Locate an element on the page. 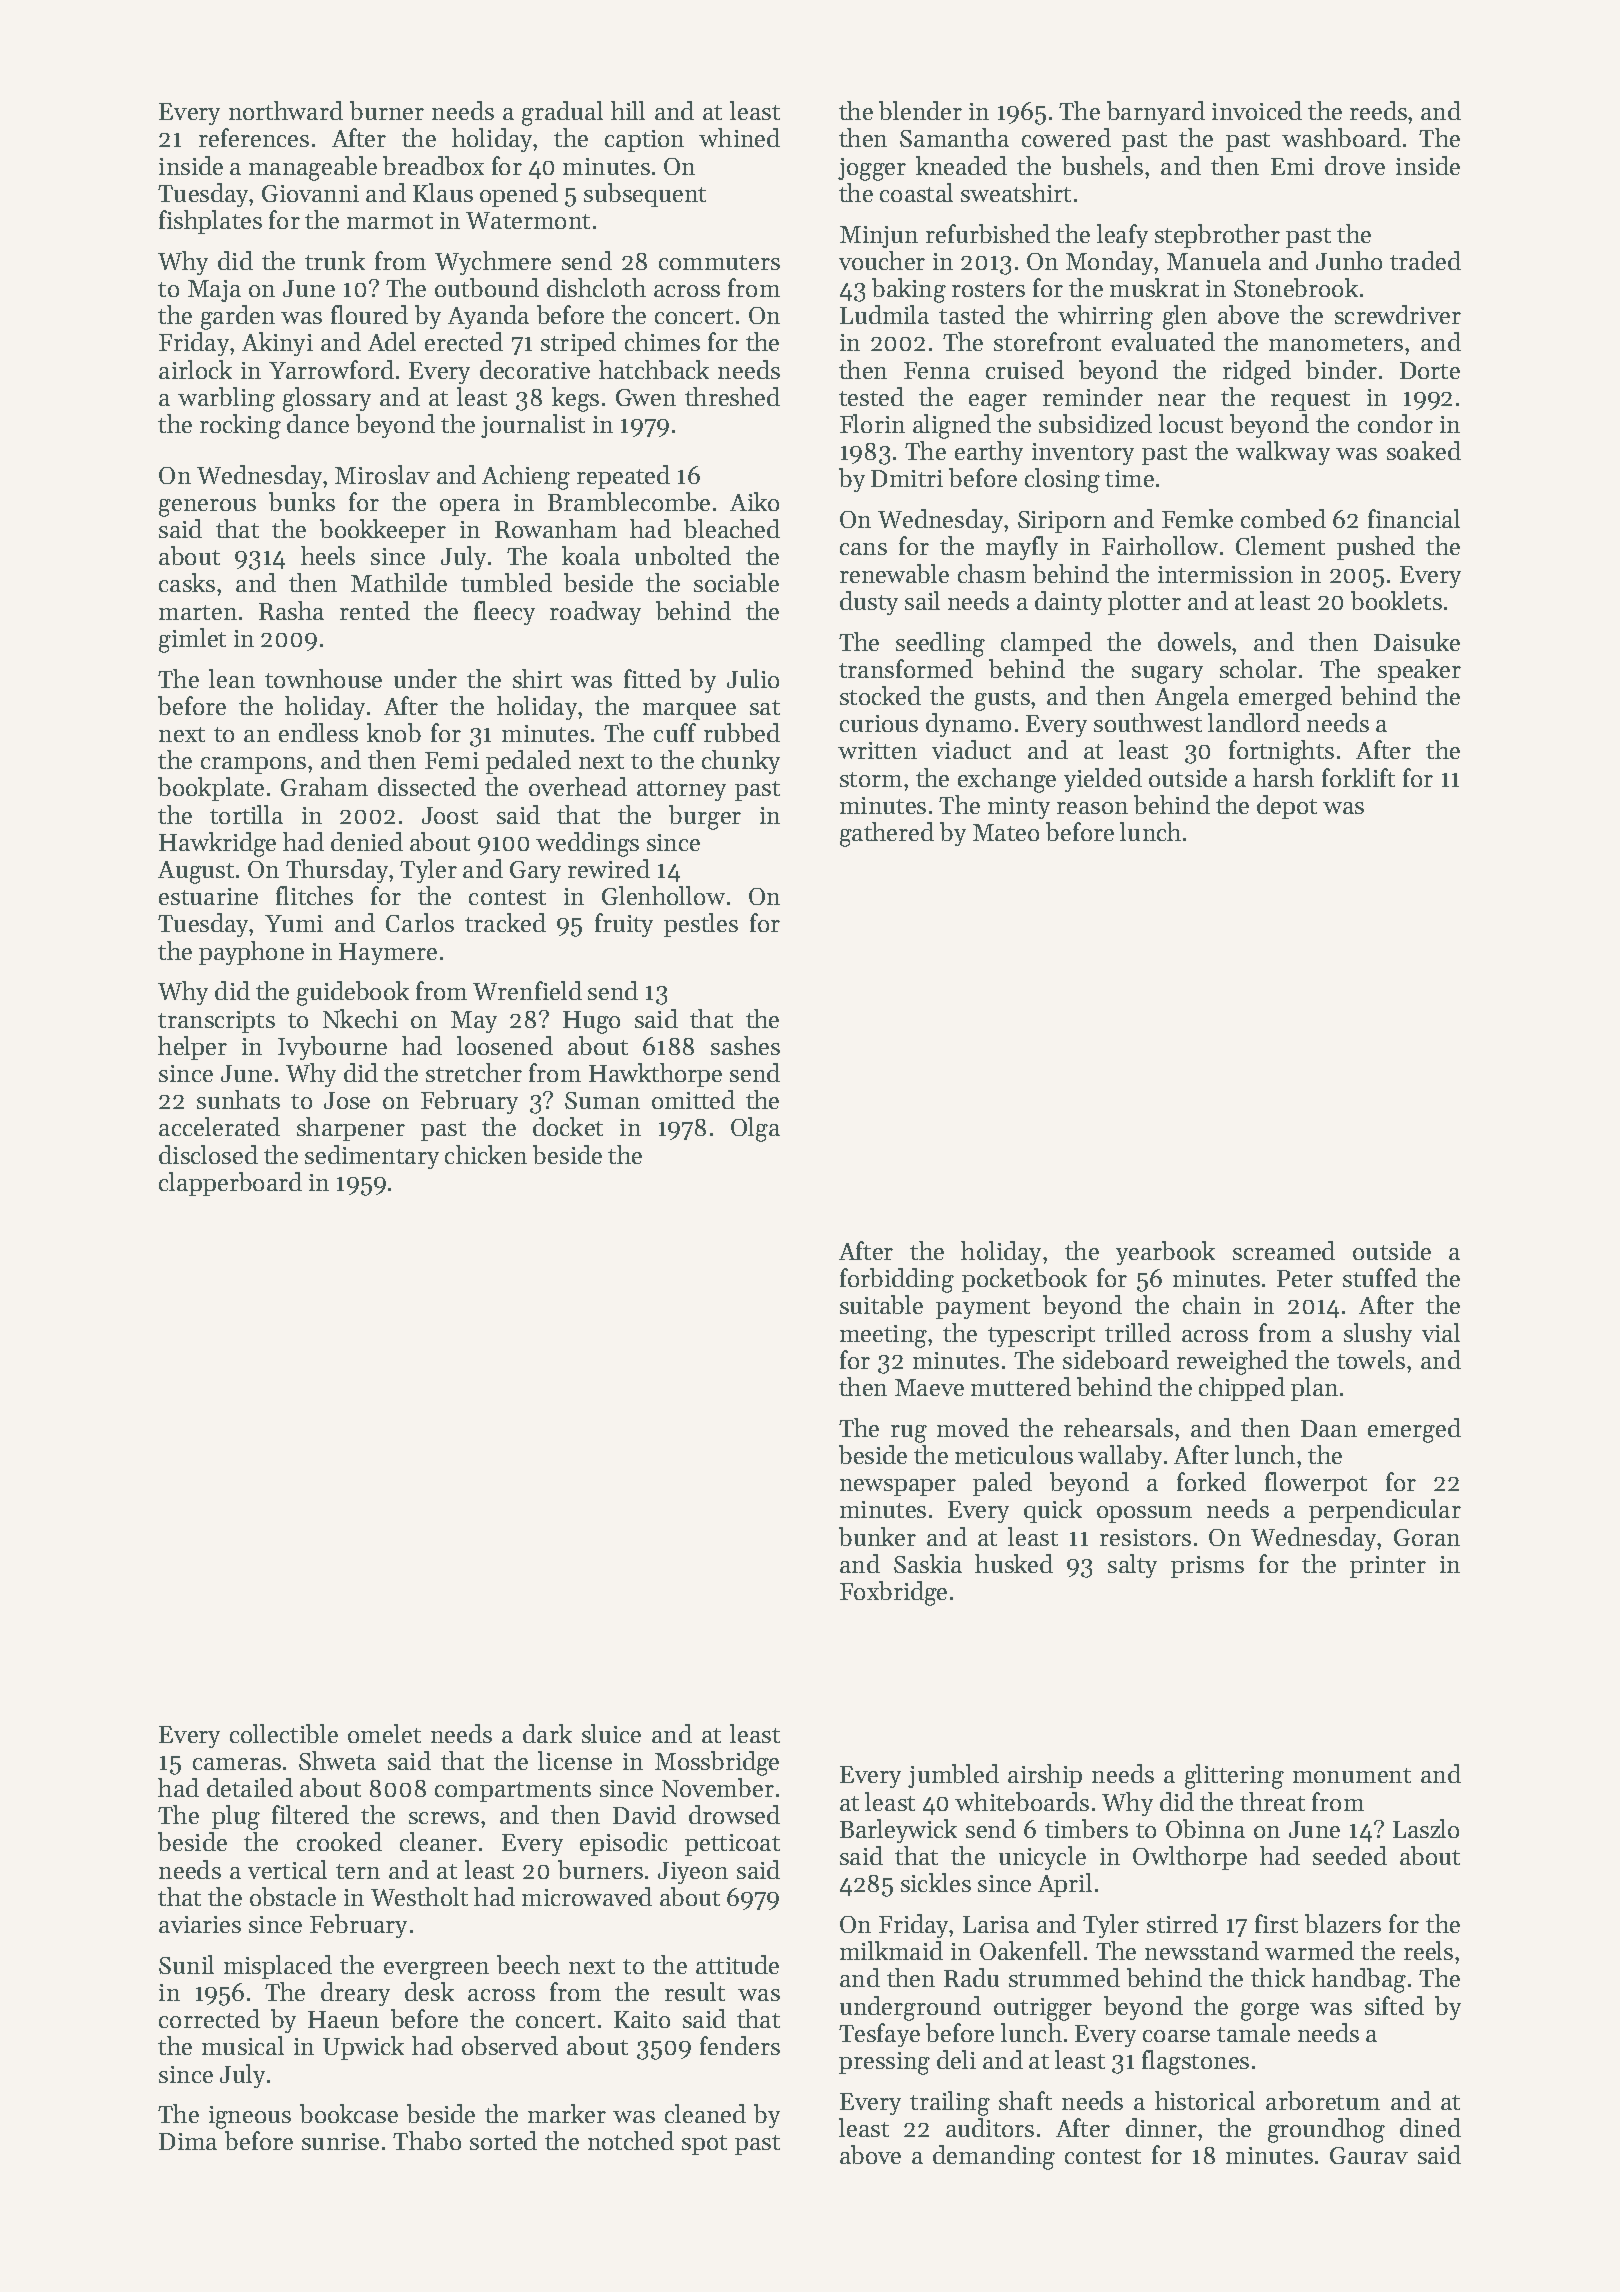 Image resolution: width=1620 pixels, height=2292 pixels. journalist is located at coordinates (533, 426).
